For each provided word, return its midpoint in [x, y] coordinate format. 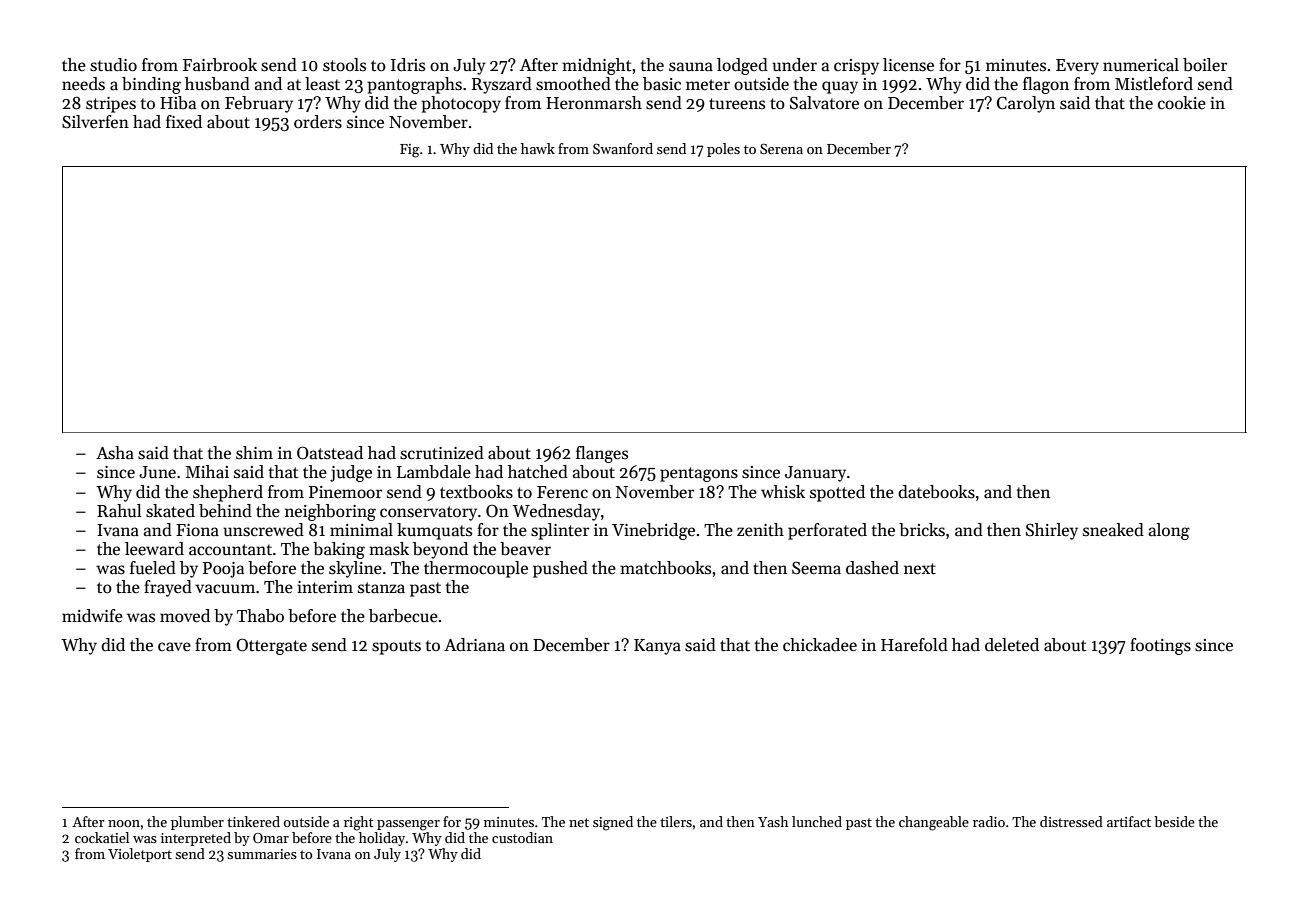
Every [1077, 67]
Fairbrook [220, 65]
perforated [827, 531]
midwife [92, 615]
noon [124, 823]
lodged [742, 66]
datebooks [936, 492]
